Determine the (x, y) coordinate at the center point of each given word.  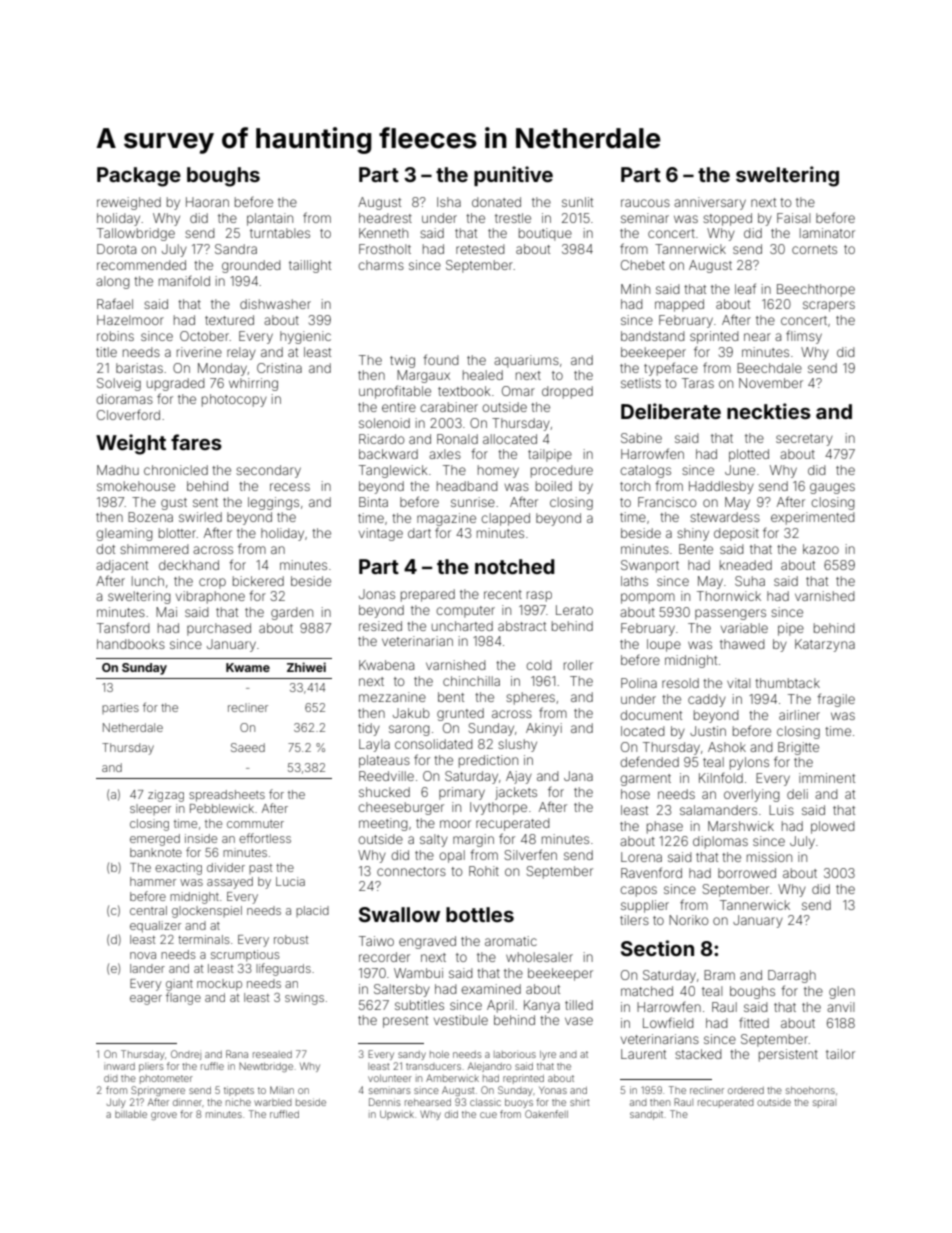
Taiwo (376, 941)
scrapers (829, 306)
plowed (833, 827)
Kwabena (386, 665)
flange (183, 998)
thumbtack (787, 683)
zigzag (166, 796)
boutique (545, 234)
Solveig (119, 384)
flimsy (804, 337)
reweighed (129, 203)
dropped (567, 392)
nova (143, 955)
